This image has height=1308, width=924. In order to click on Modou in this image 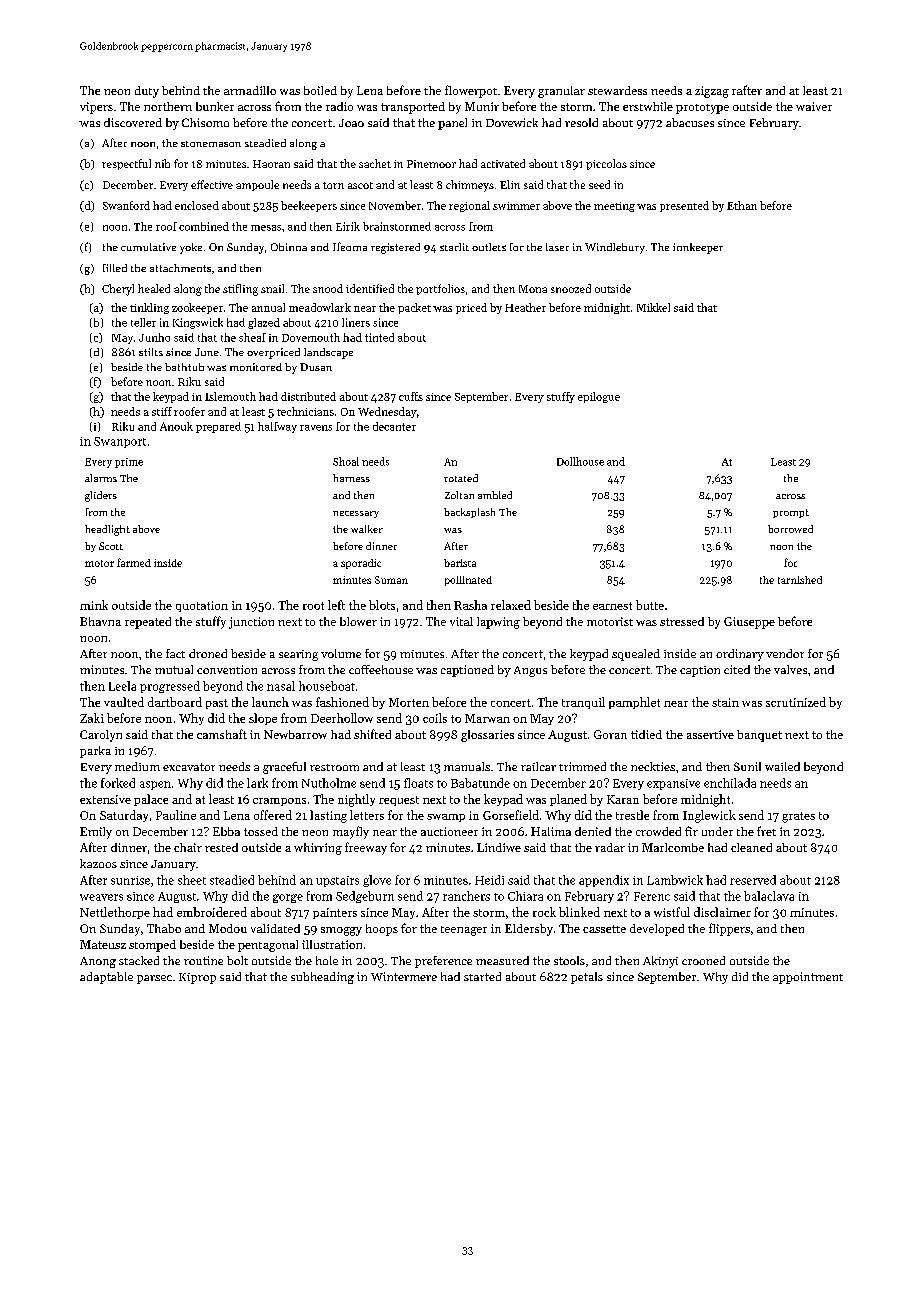, I will do `click(228, 928)`.
